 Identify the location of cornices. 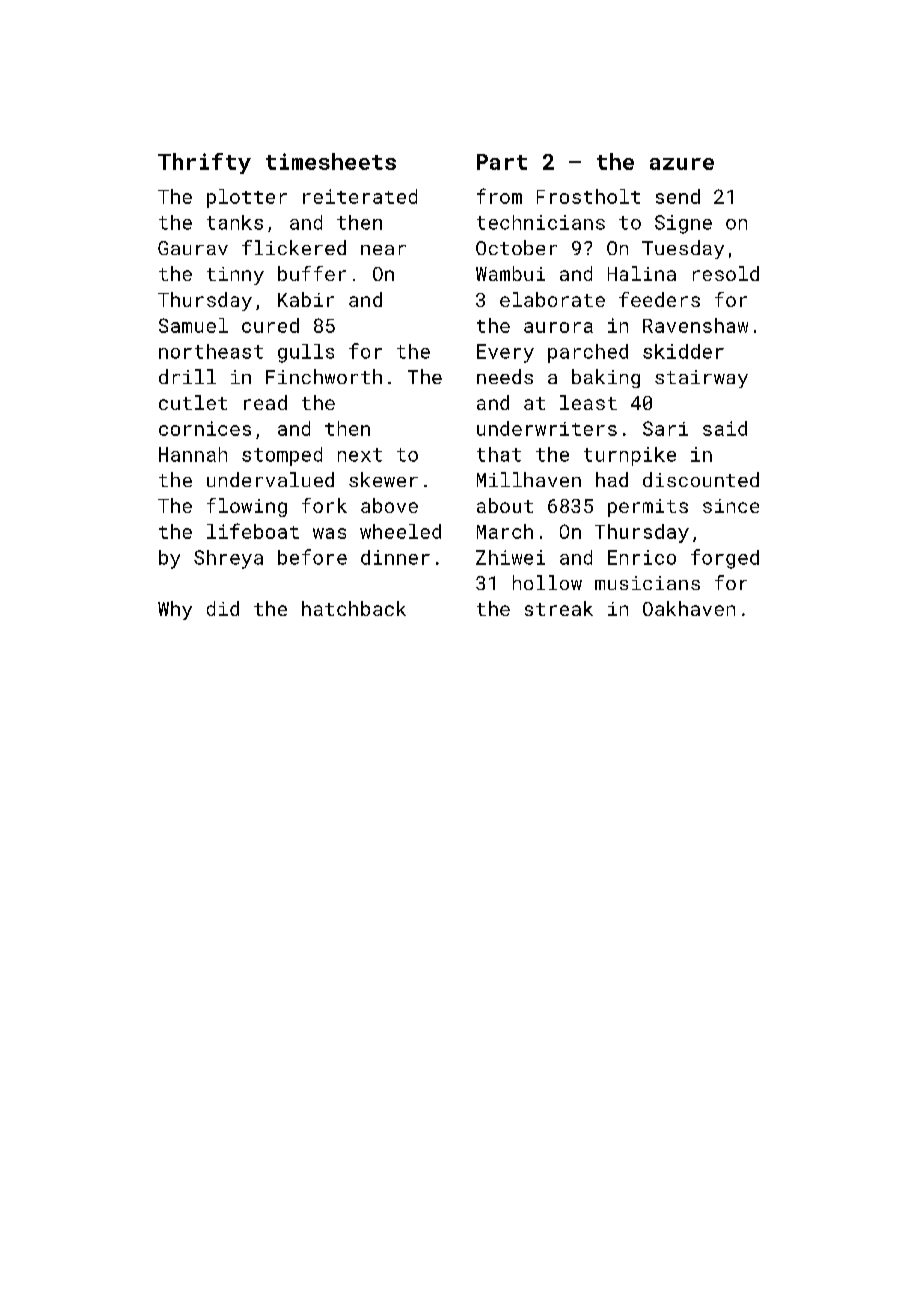
(205, 428).
